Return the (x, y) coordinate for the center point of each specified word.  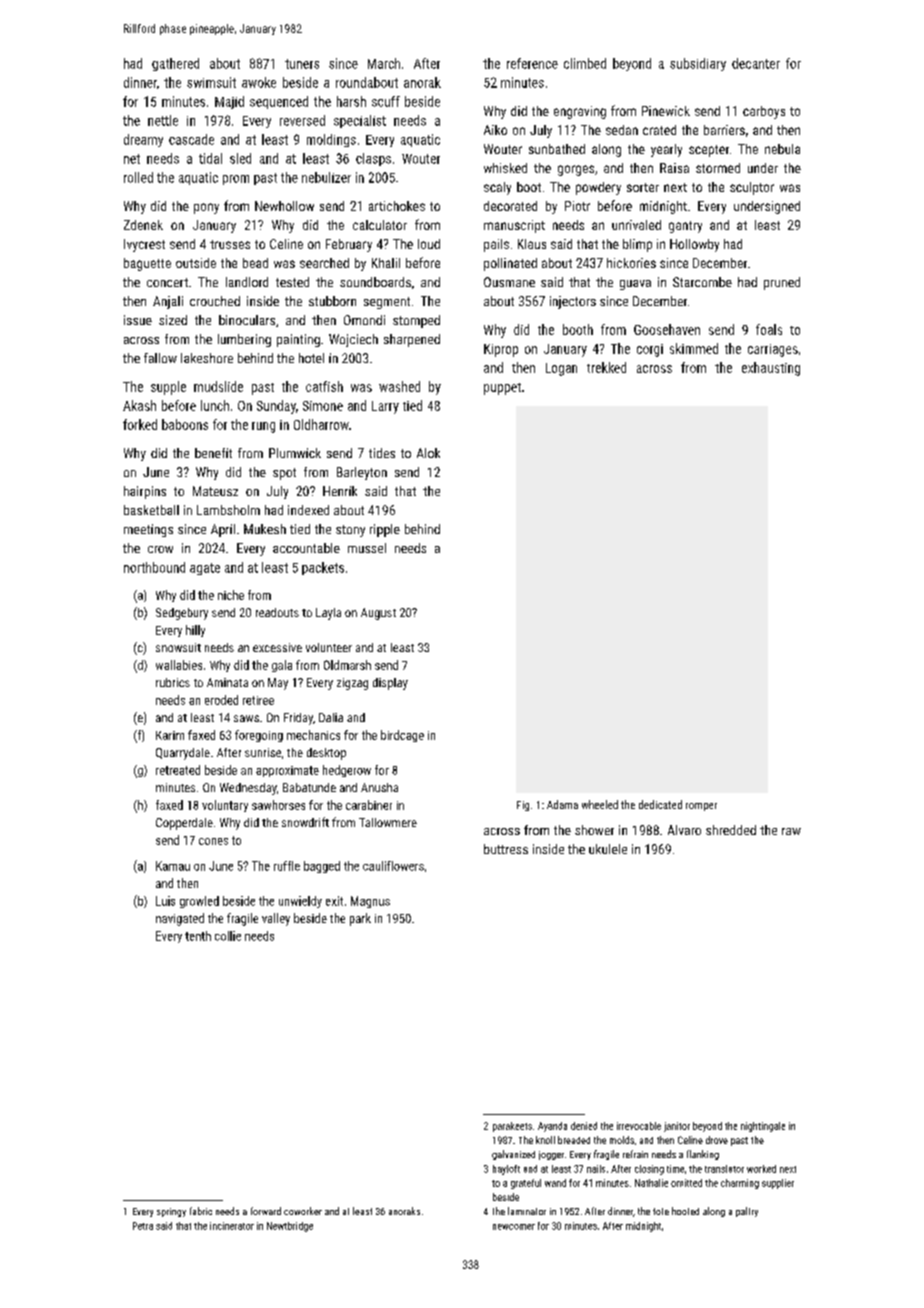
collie (228, 936)
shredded (731, 830)
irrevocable (639, 1126)
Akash (139, 405)
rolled (138, 177)
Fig (523, 806)
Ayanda (552, 1127)
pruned (782, 283)
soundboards (375, 282)
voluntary (225, 806)
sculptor (752, 188)
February (349, 245)
